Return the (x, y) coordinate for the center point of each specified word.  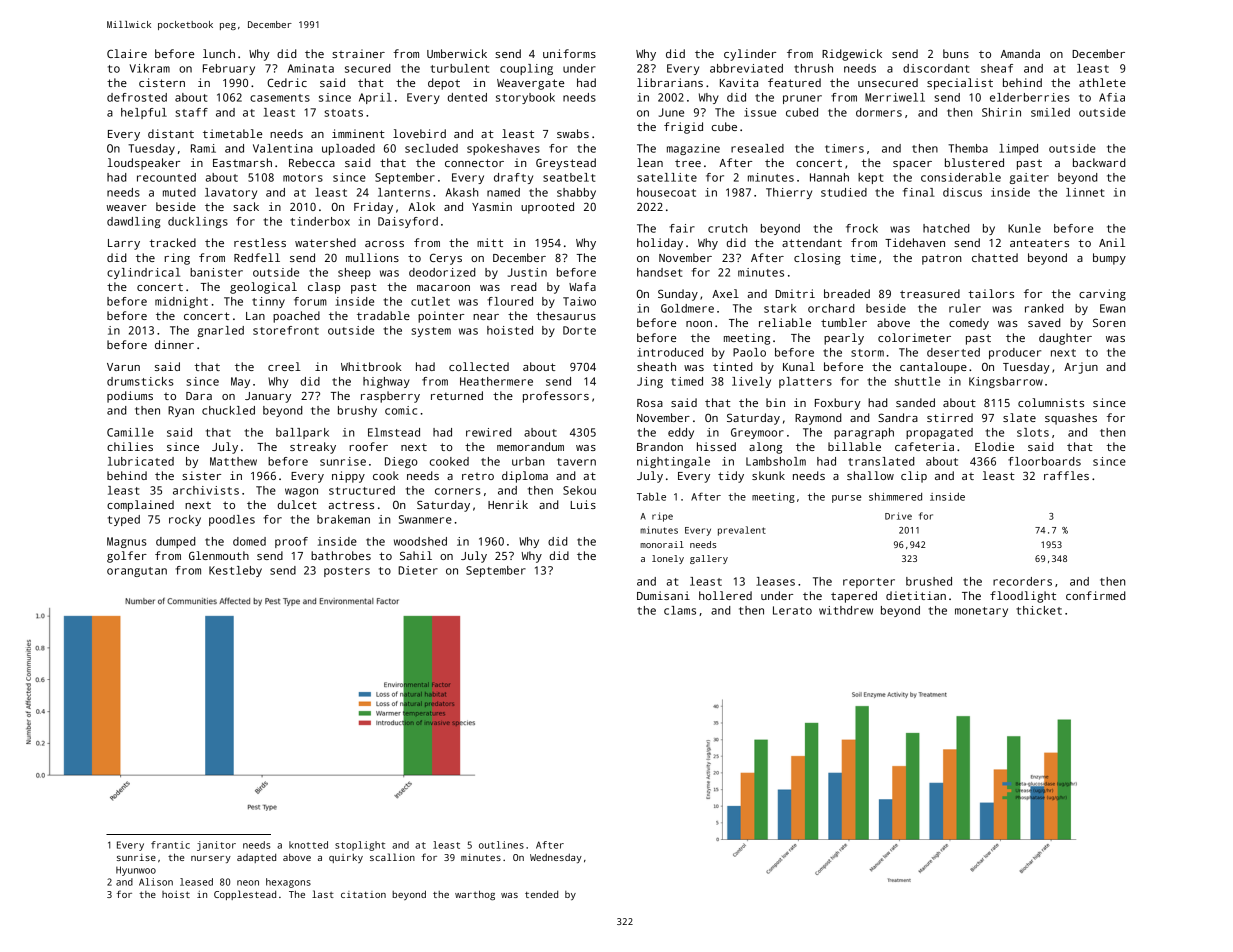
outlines (501, 845)
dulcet (297, 504)
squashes (1071, 419)
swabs (573, 133)
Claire (127, 53)
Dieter (418, 570)
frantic (170, 845)
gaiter (1029, 178)
